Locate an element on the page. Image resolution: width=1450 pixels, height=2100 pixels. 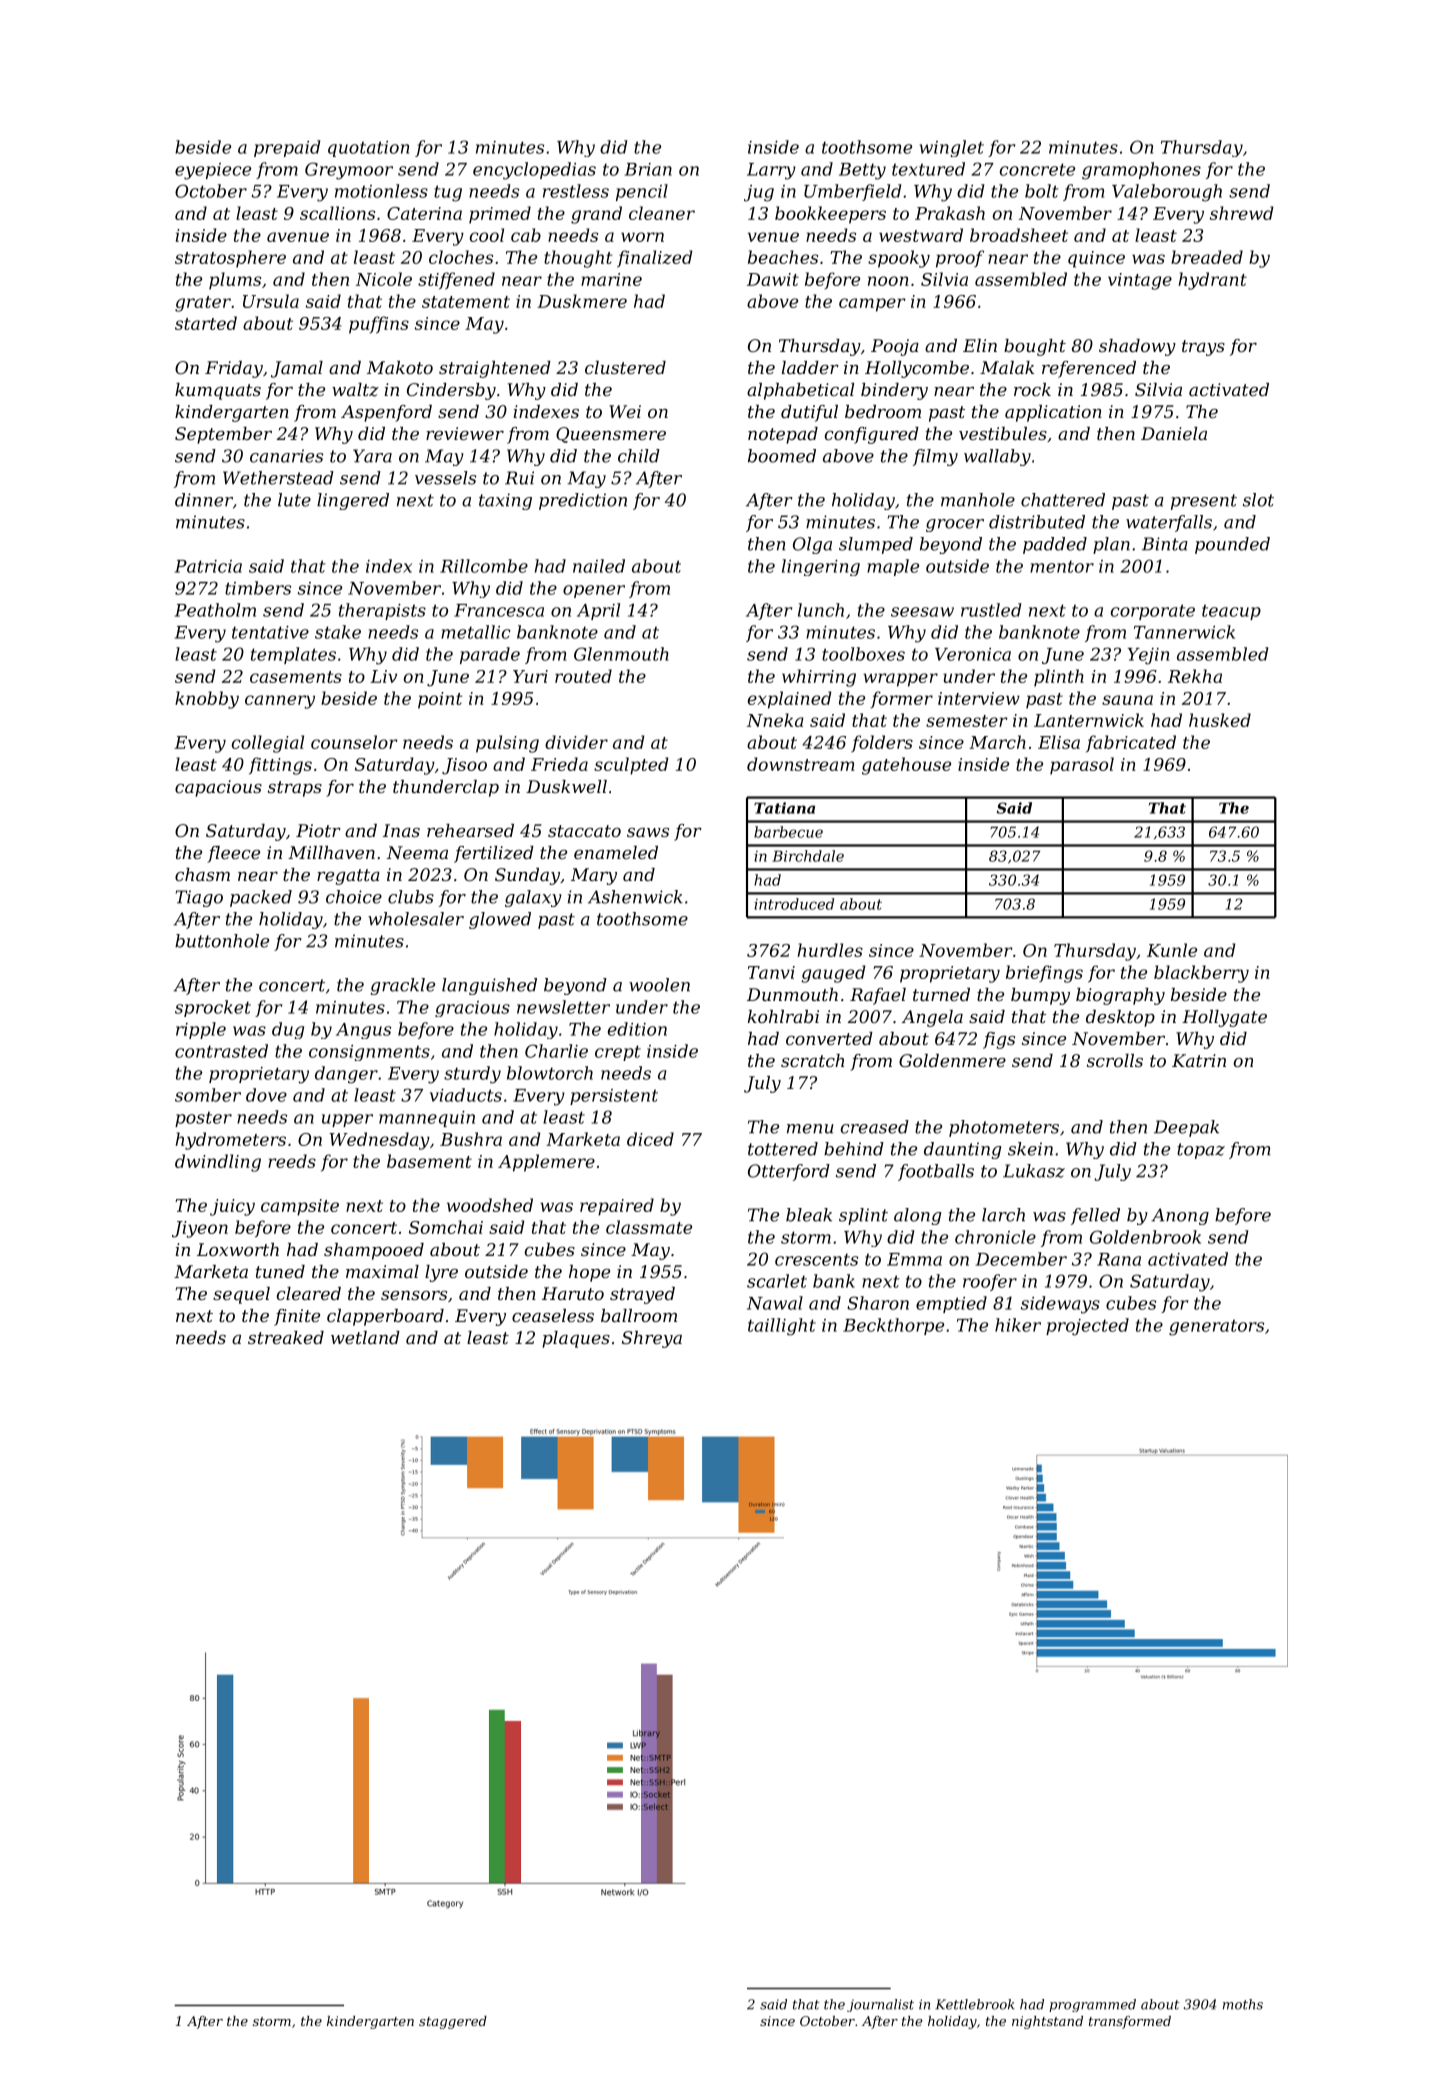
prepaid is located at coordinates (287, 148).
